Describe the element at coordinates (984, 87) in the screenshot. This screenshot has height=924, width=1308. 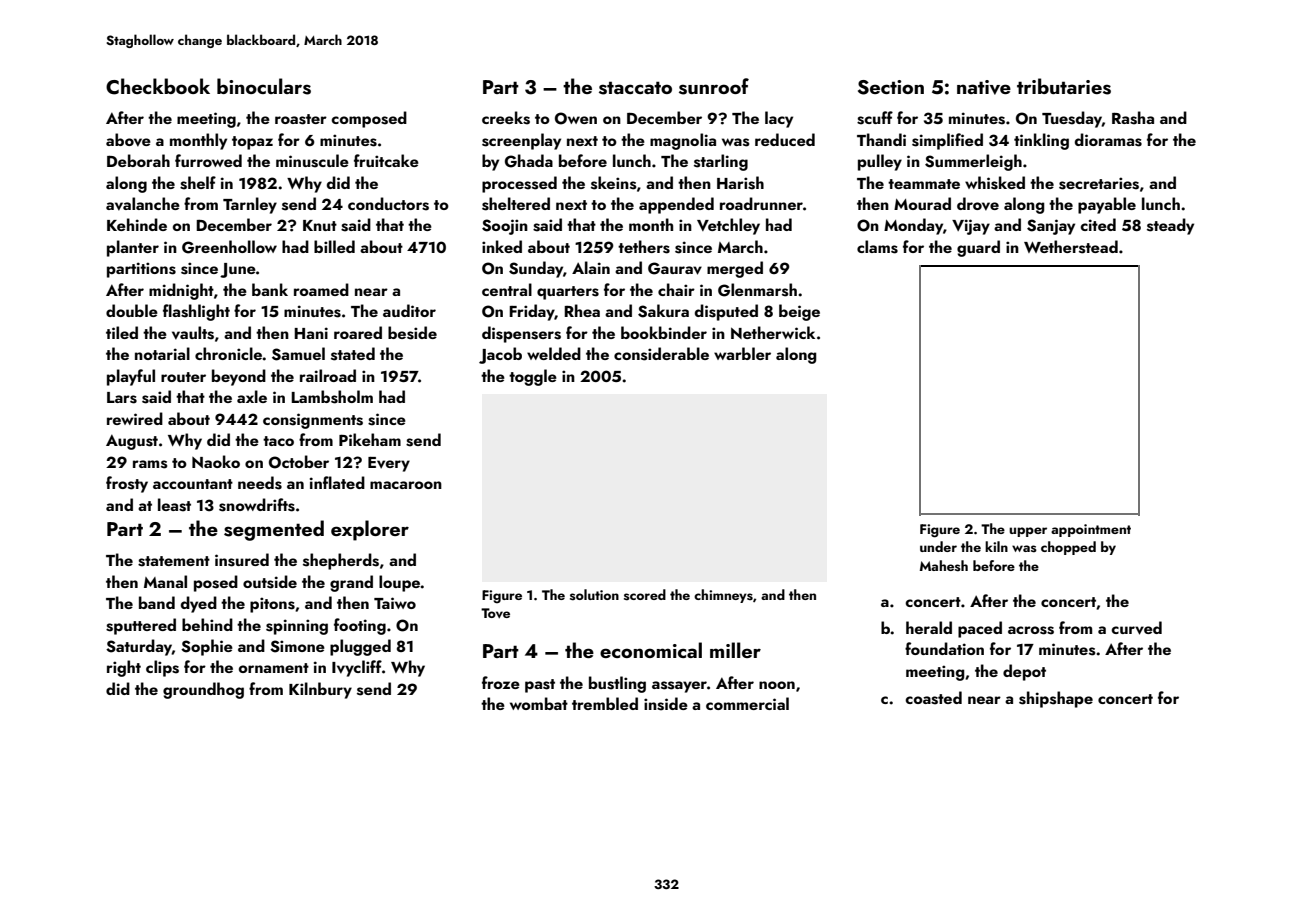
I see `native` at that location.
